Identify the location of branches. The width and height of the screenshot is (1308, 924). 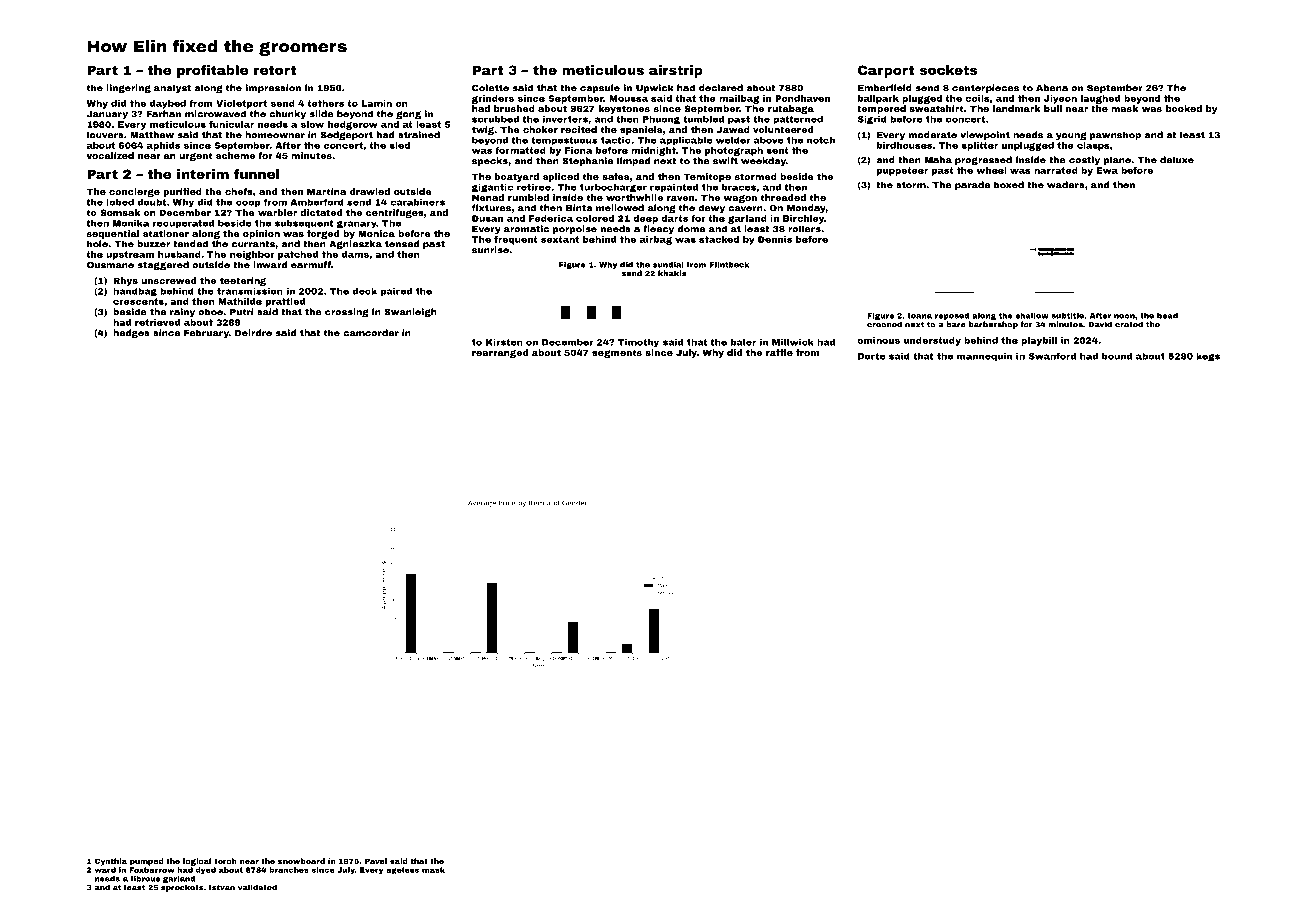
(289, 870).
